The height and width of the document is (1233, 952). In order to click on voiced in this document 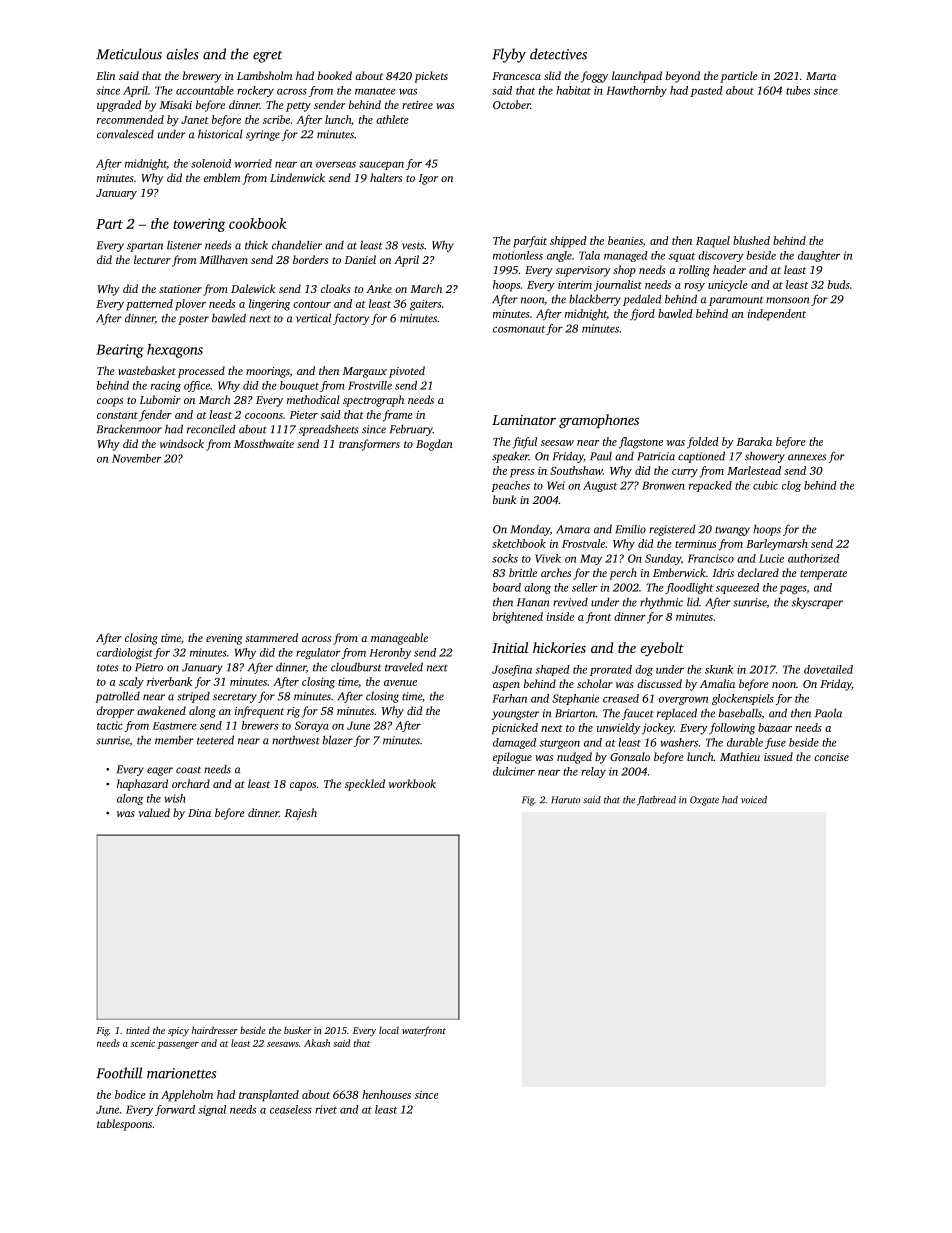, I will do `click(754, 800)`.
